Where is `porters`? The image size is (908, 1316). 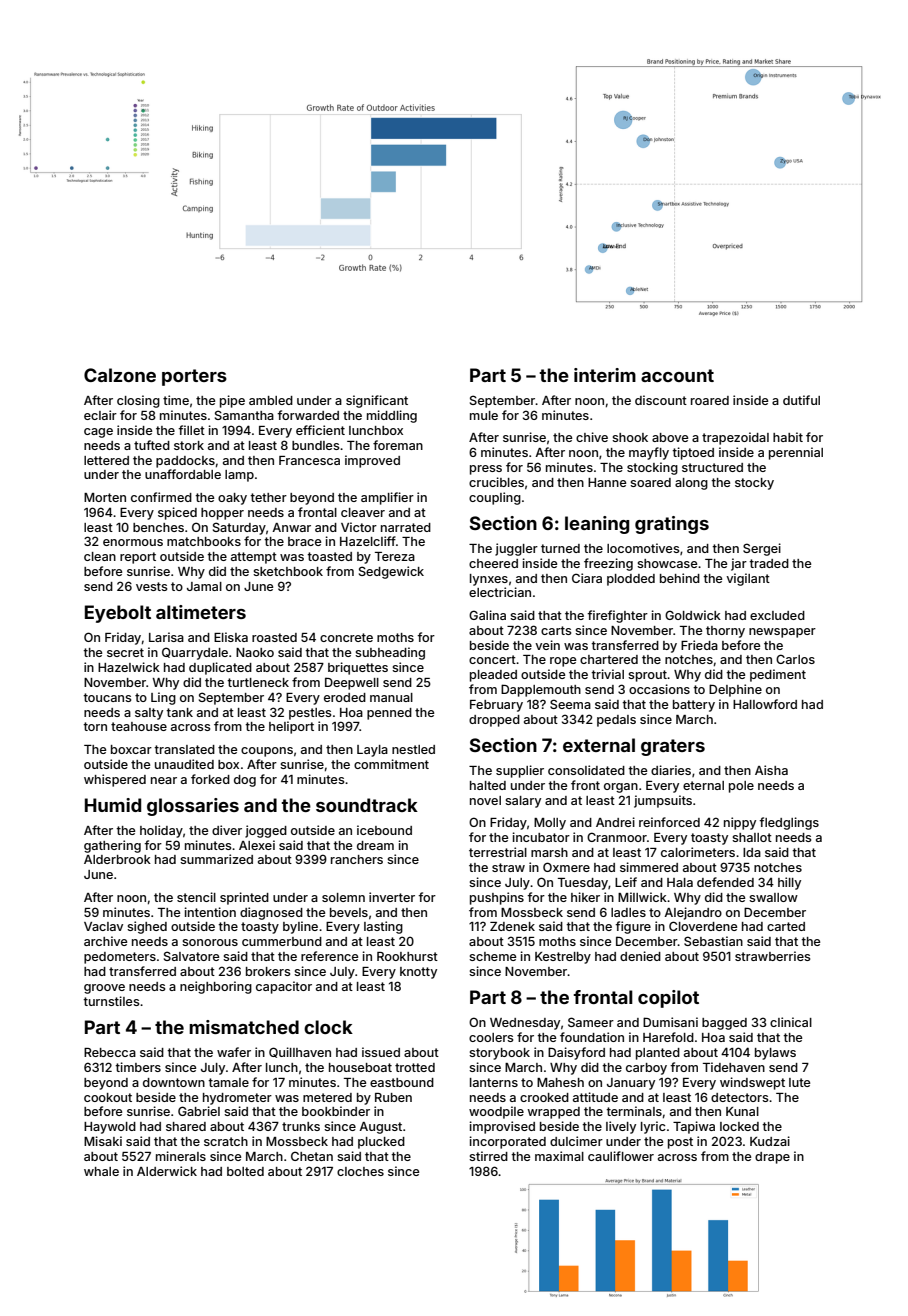 porters is located at coordinates (194, 377).
